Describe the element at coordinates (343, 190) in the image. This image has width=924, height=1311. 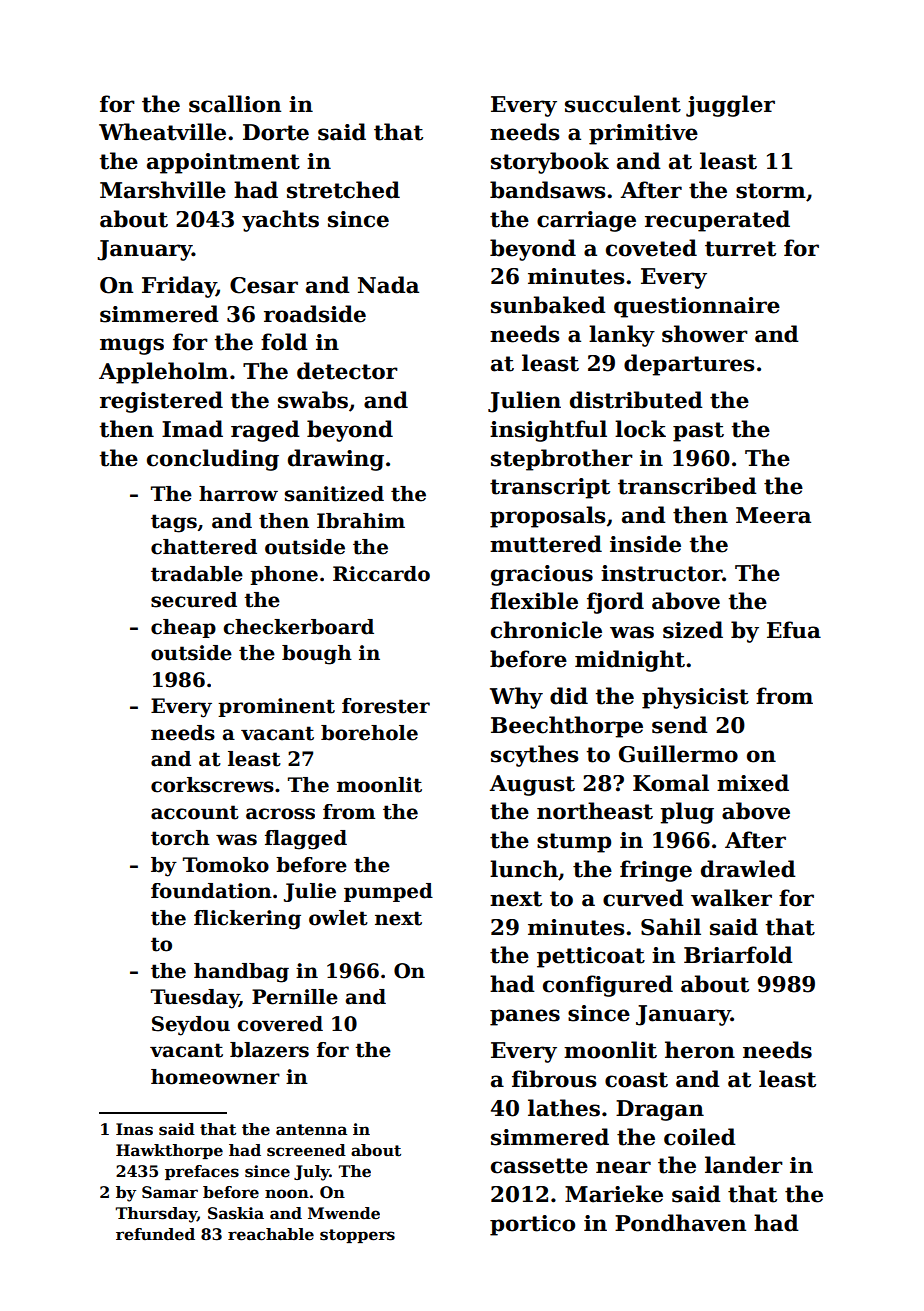
I see `stretched` at that location.
